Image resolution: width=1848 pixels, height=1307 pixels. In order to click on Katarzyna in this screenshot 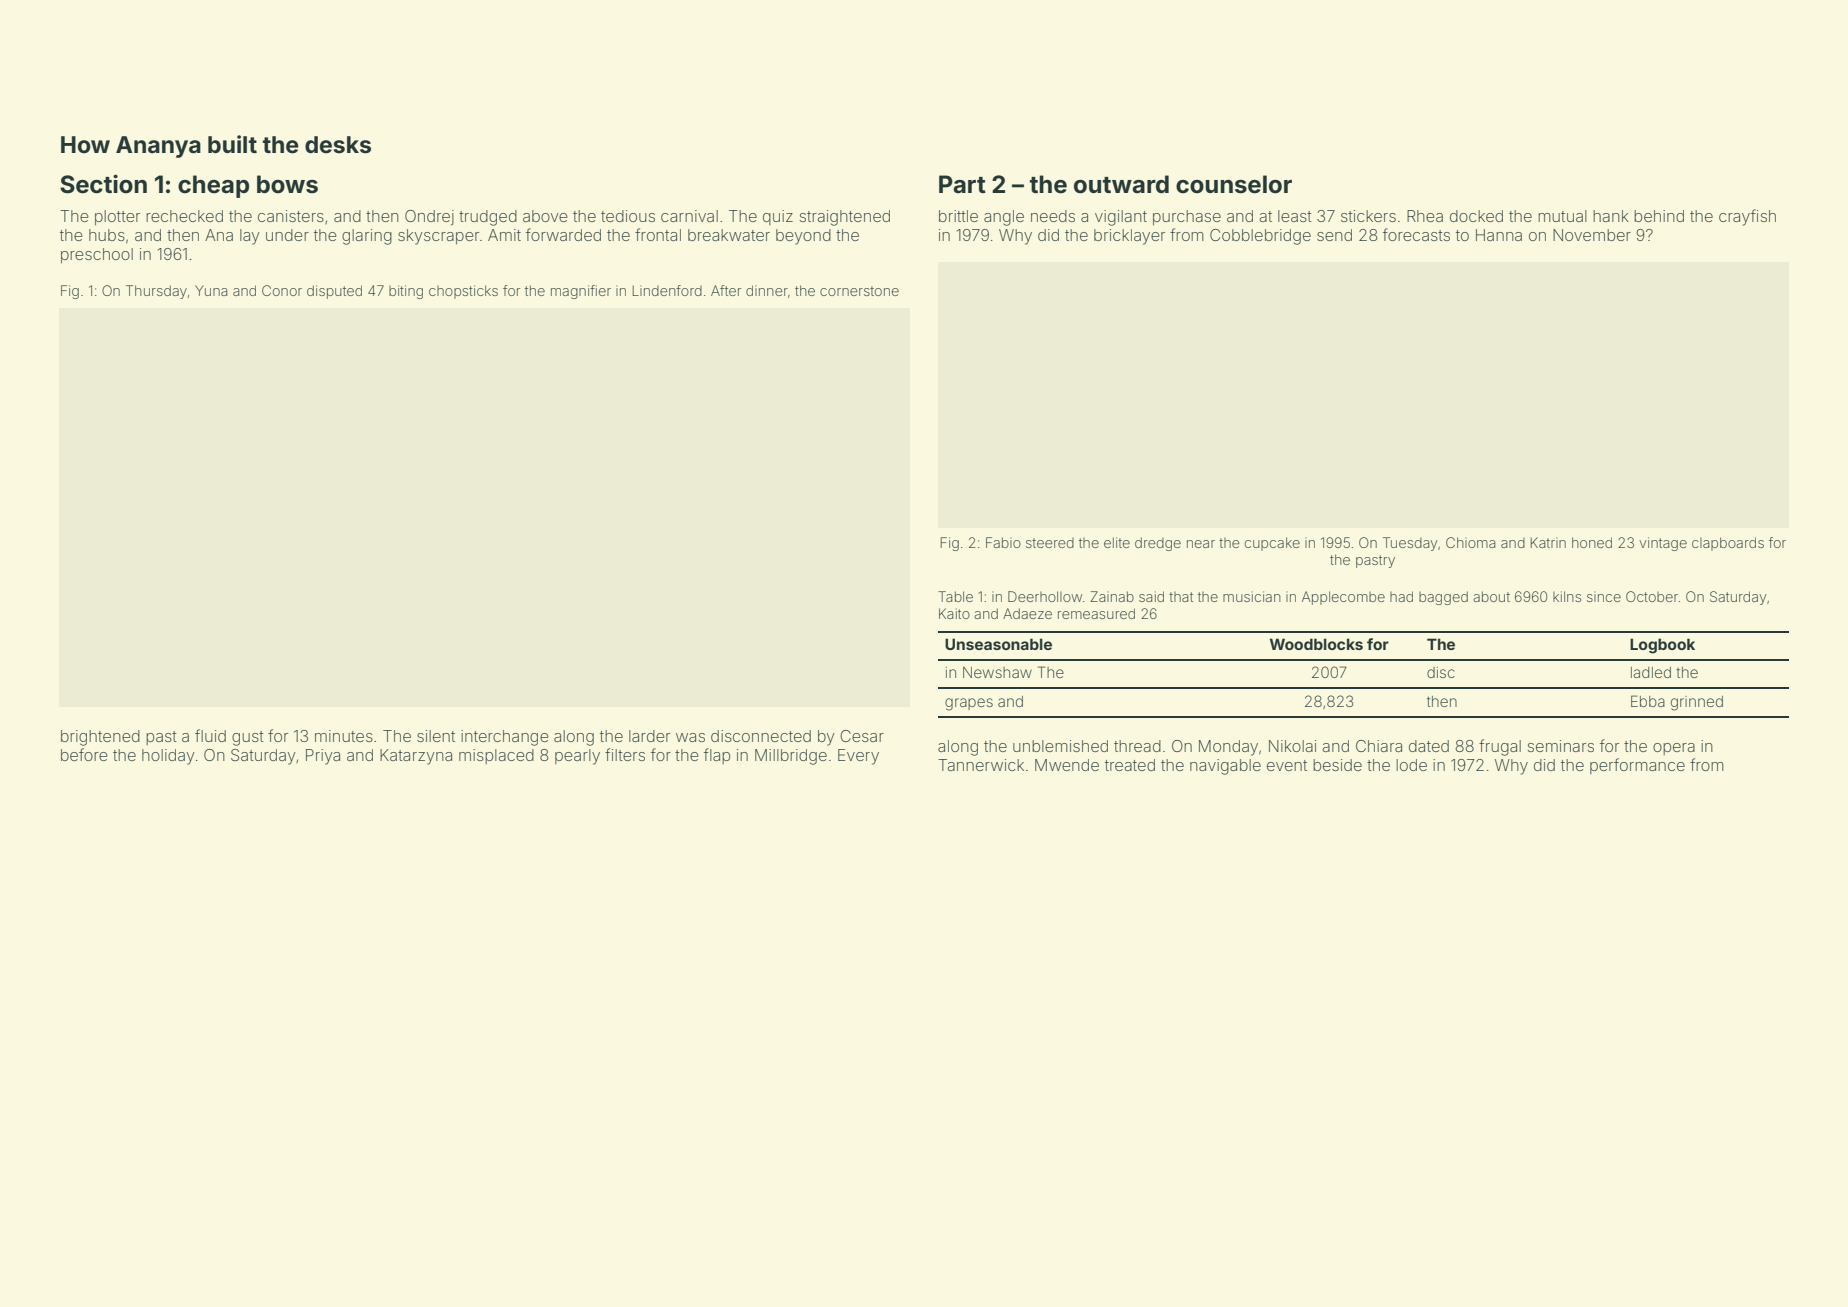, I will do `click(416, 757)`.
